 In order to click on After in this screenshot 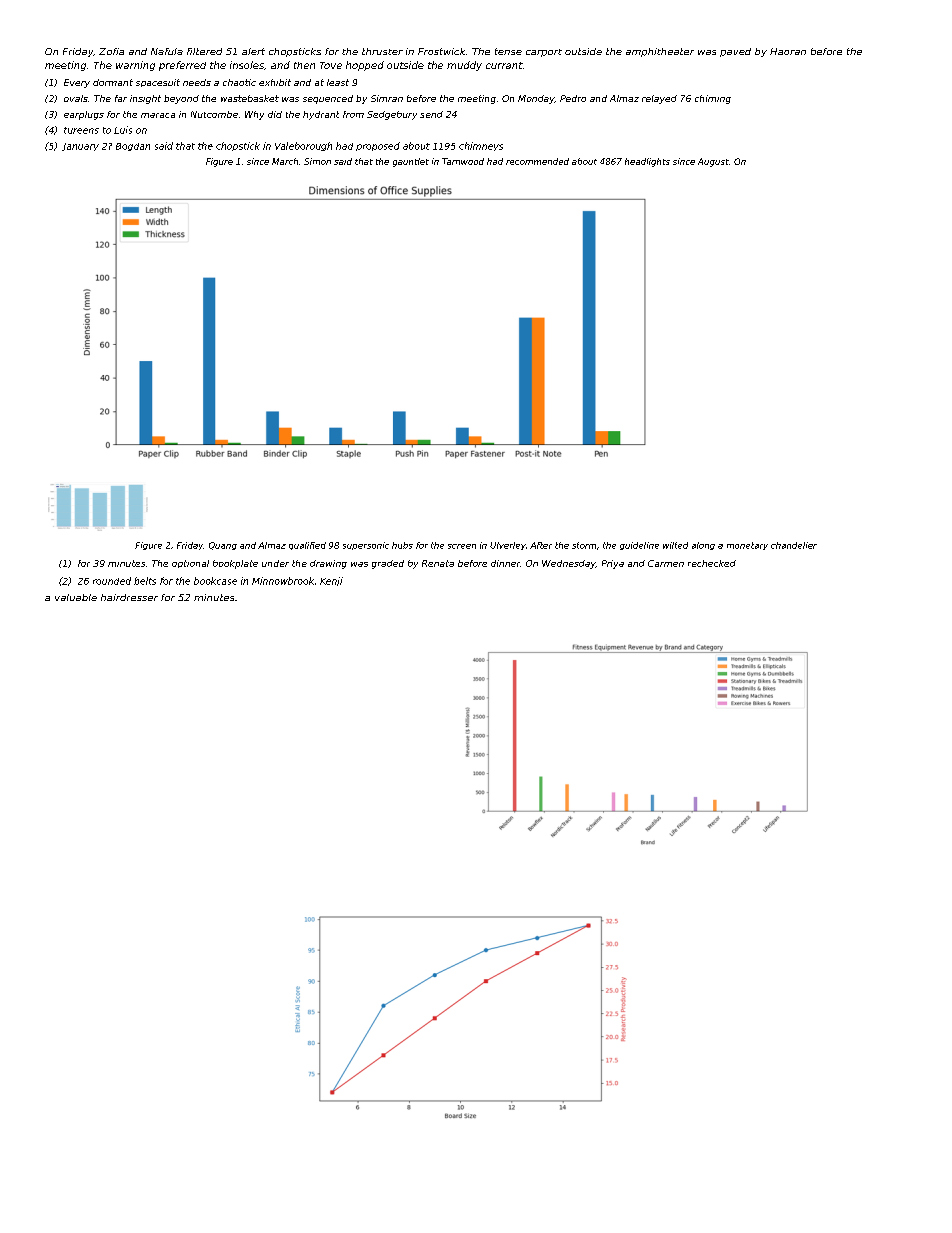, I will do `click(541, 545)`.
